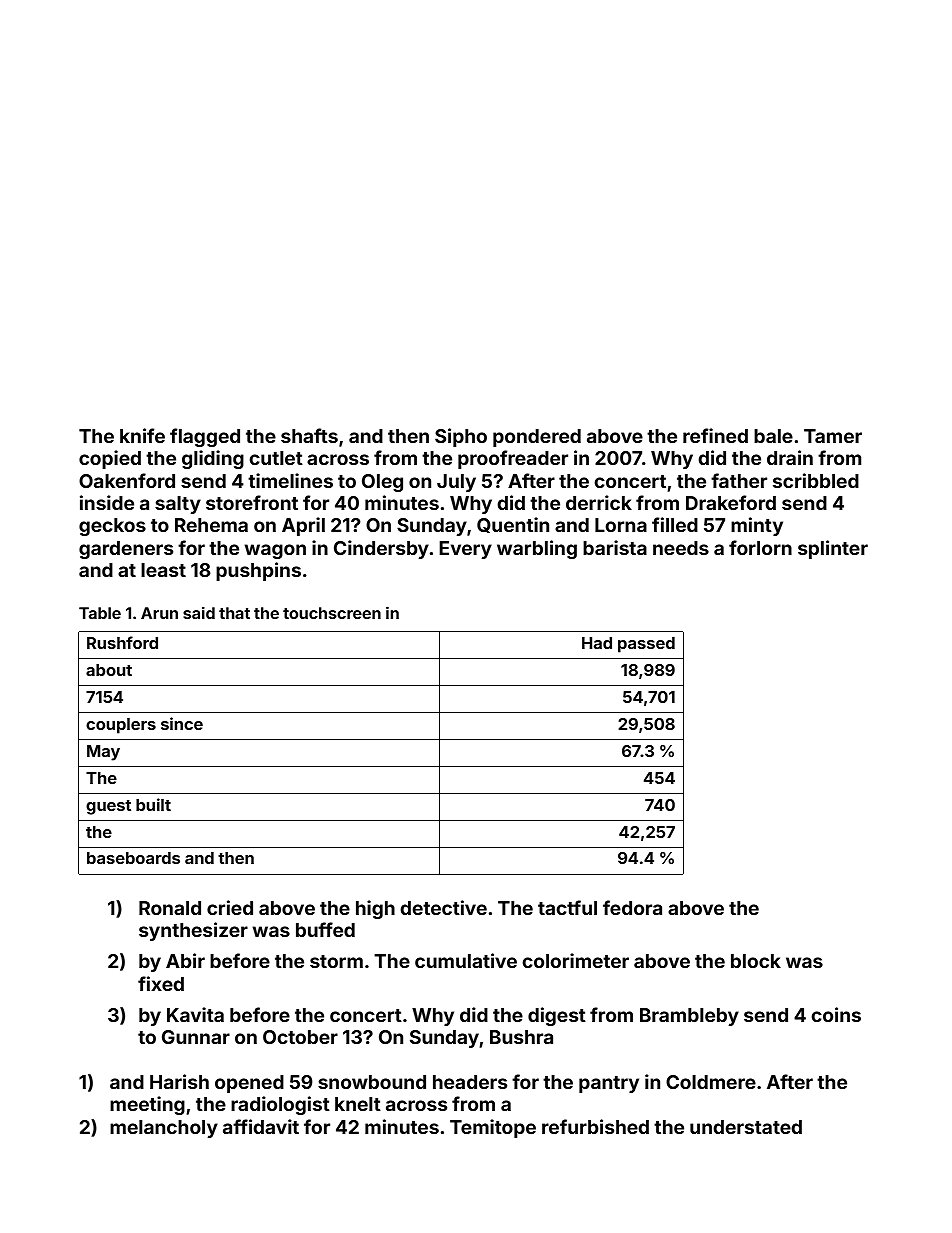 The height and width of the screenshot is (1233, 952). I want to click on Rehema, so click(211, 525).
